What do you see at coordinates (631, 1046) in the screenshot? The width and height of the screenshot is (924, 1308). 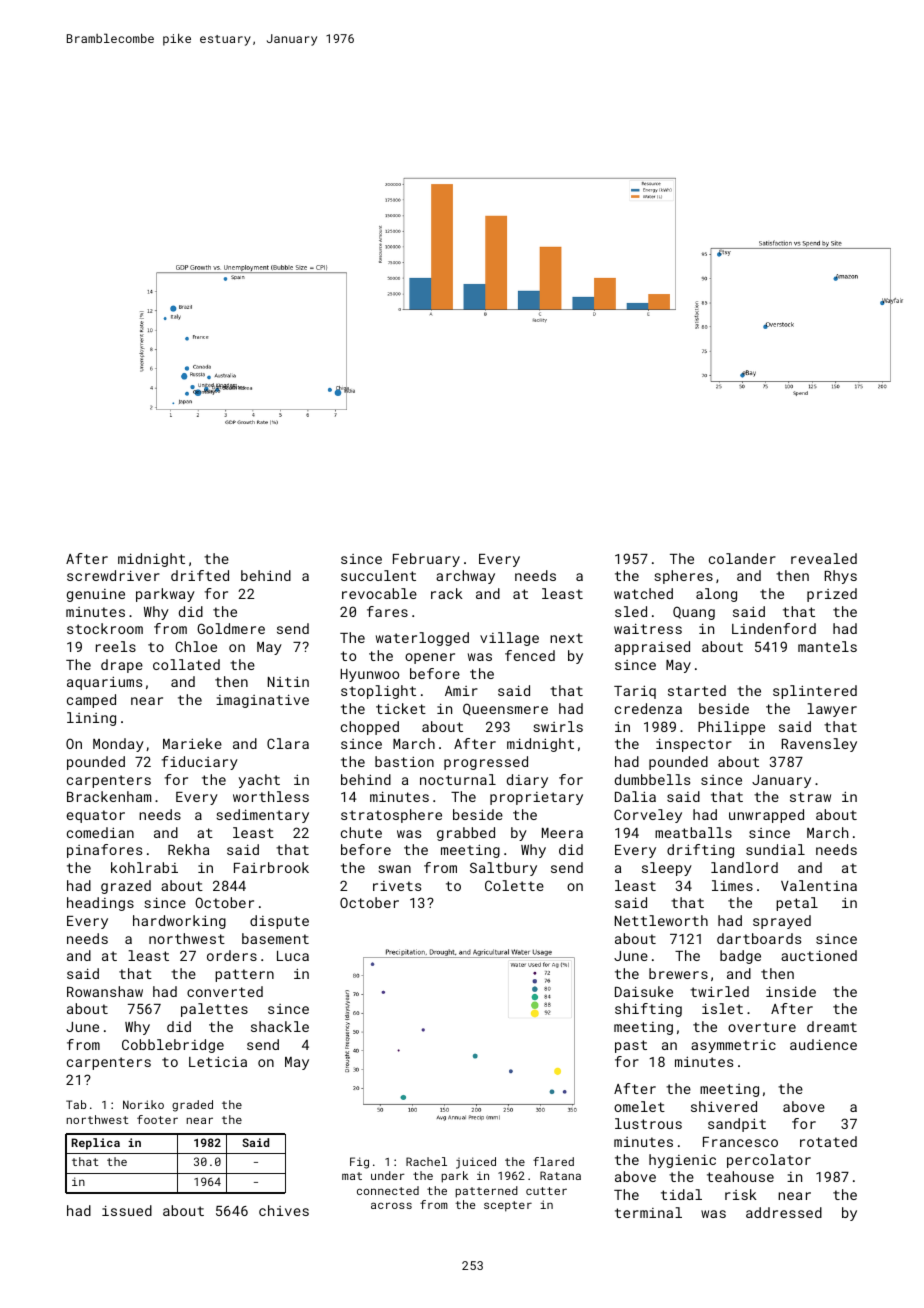 I see `past` at bounding box center [631, 1046].
